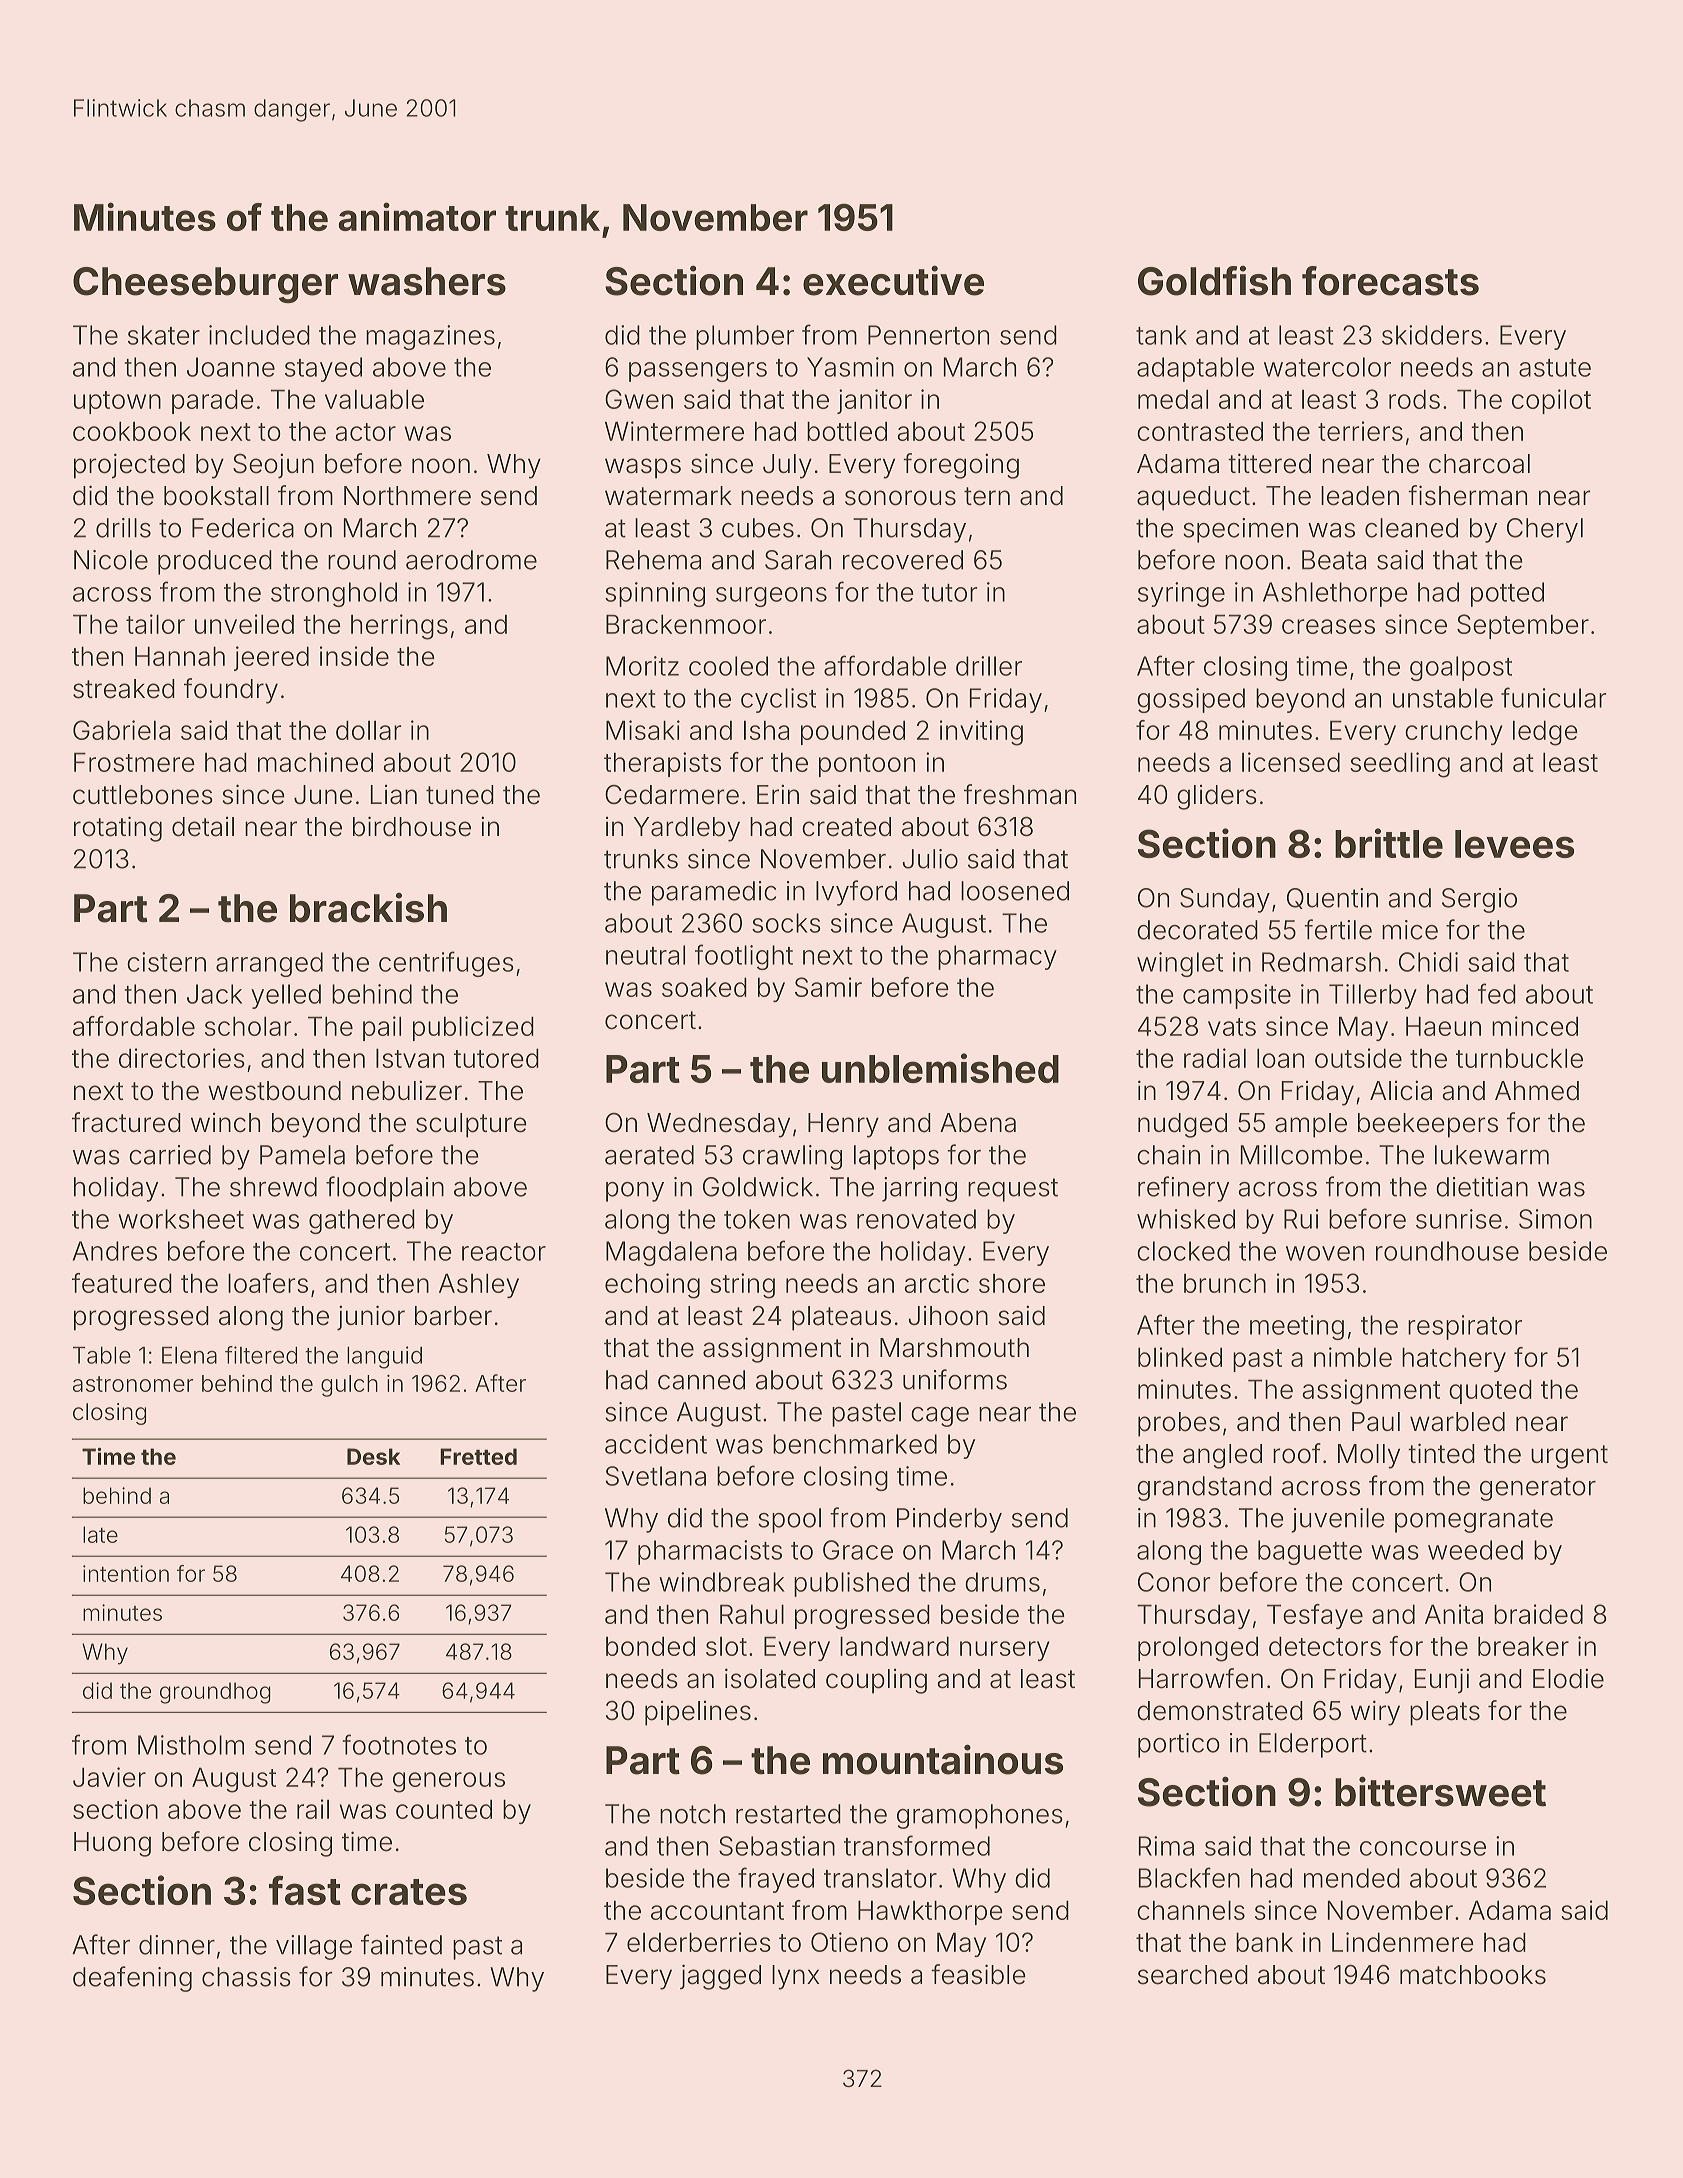 The width and height of the screenshot is (1683, 2178). Describe the element at coordinates (354, 656) in the screenshot. I see `inside` at that location.
